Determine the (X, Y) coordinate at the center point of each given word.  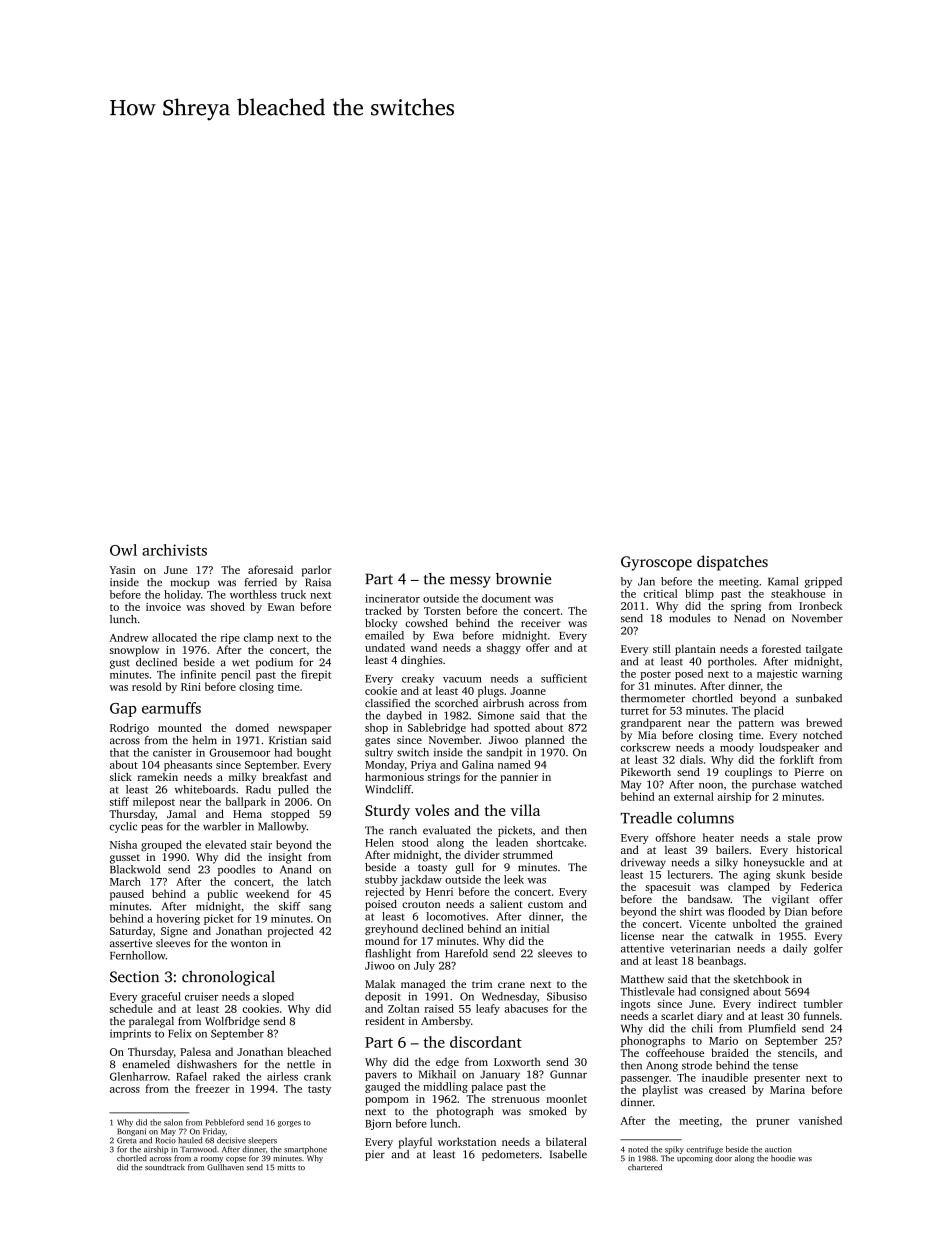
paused (127, 895)
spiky (674, 1150)
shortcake (560, 842)
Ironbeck (820, 605)
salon (173, 1122)
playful (415, 1143)
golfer (828, 949)
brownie (523, 579)
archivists (174, 550)
